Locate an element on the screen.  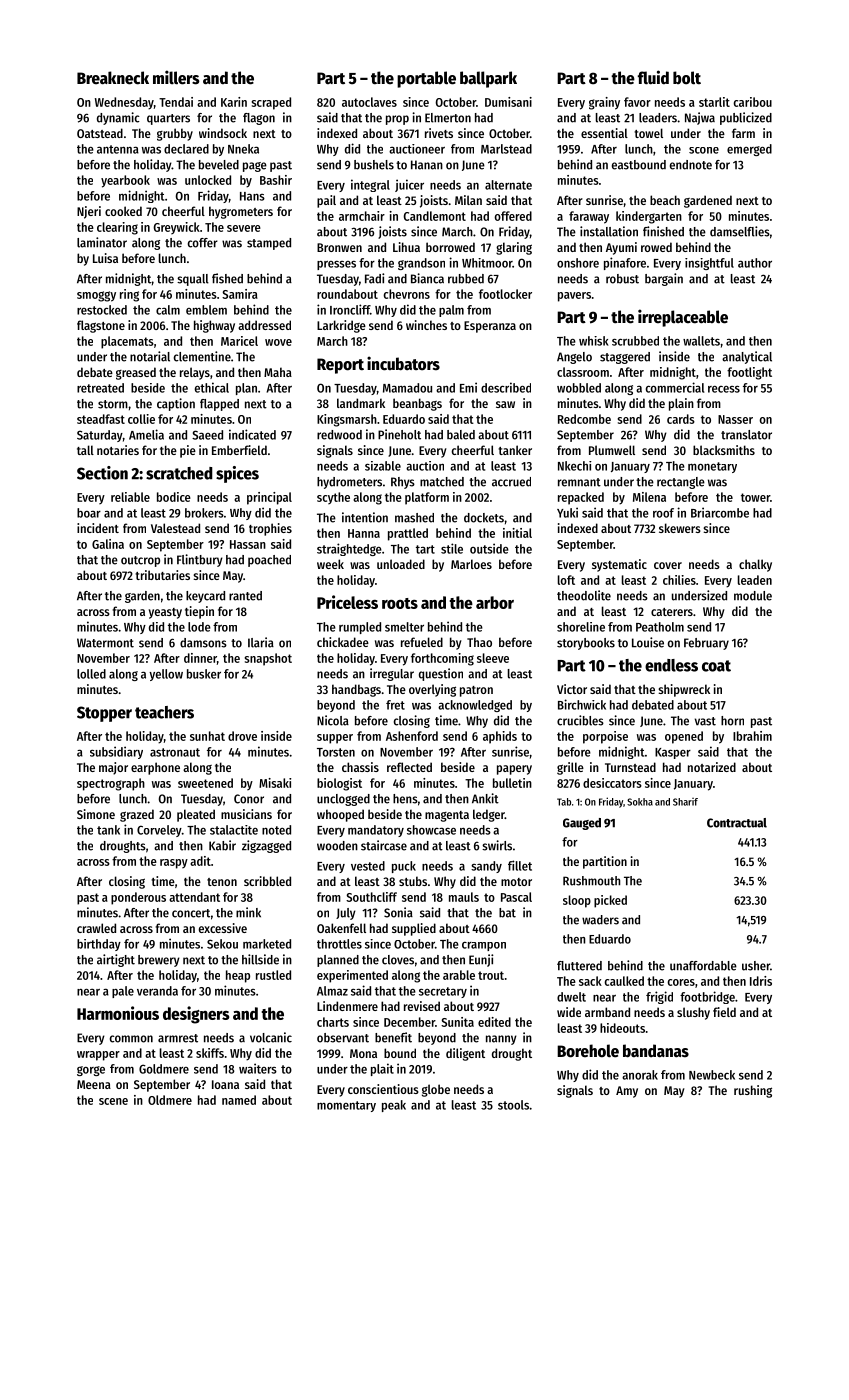
pavers is located at coordinates (574, 297).
